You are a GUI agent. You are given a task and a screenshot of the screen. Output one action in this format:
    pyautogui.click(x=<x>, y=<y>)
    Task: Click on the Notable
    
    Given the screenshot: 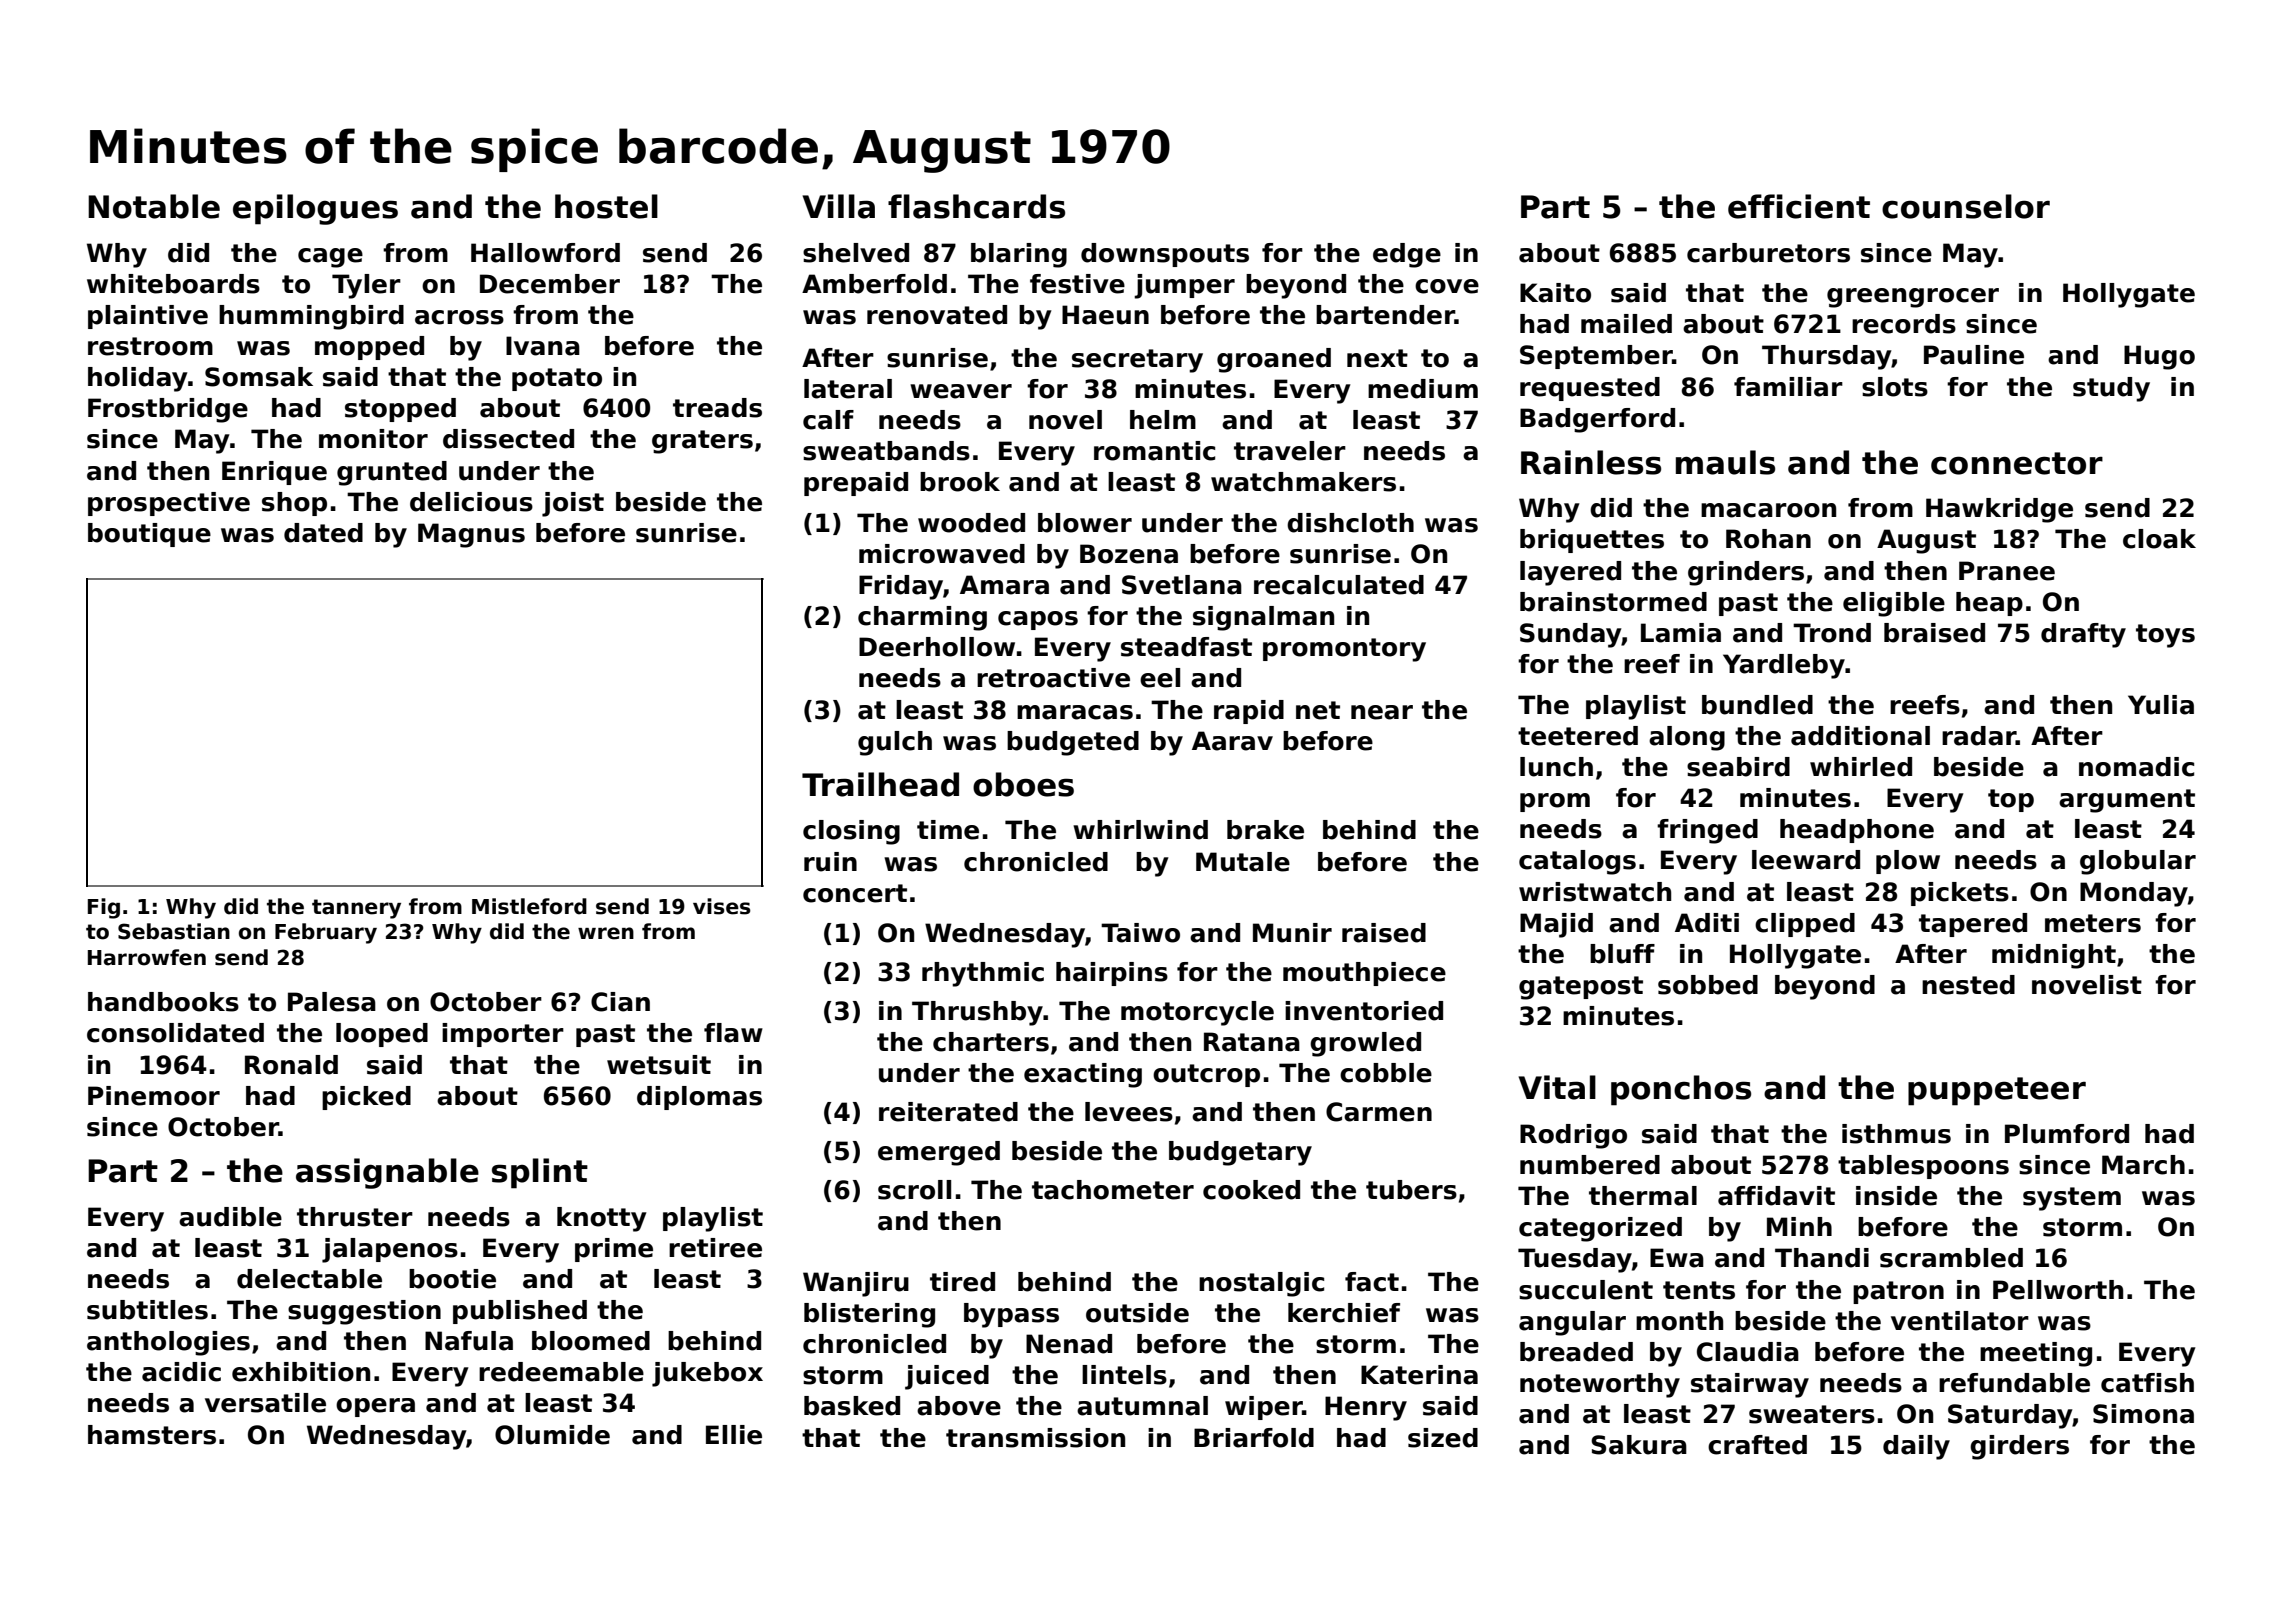 What is the action you would take?
    pyautogui.click(x=154, y=206)
